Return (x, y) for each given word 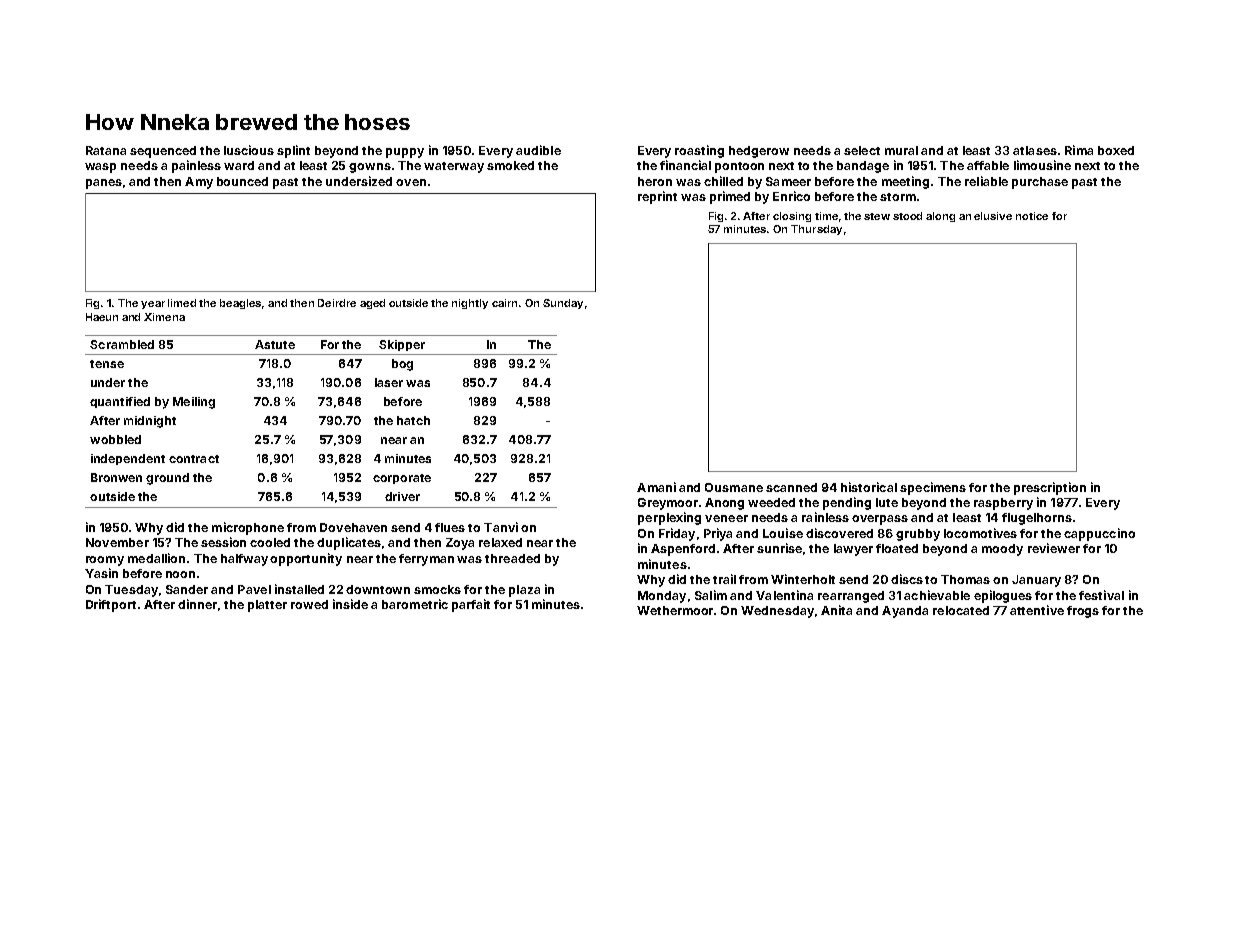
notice (1032, 216)
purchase (1040, 183)
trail (724, 579)
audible (538, 150)
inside (350, 604)
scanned (791, 487)
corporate (402, 479)
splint (293, 151)
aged (372, 304)
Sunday (563, 304)
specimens (933, 488)
